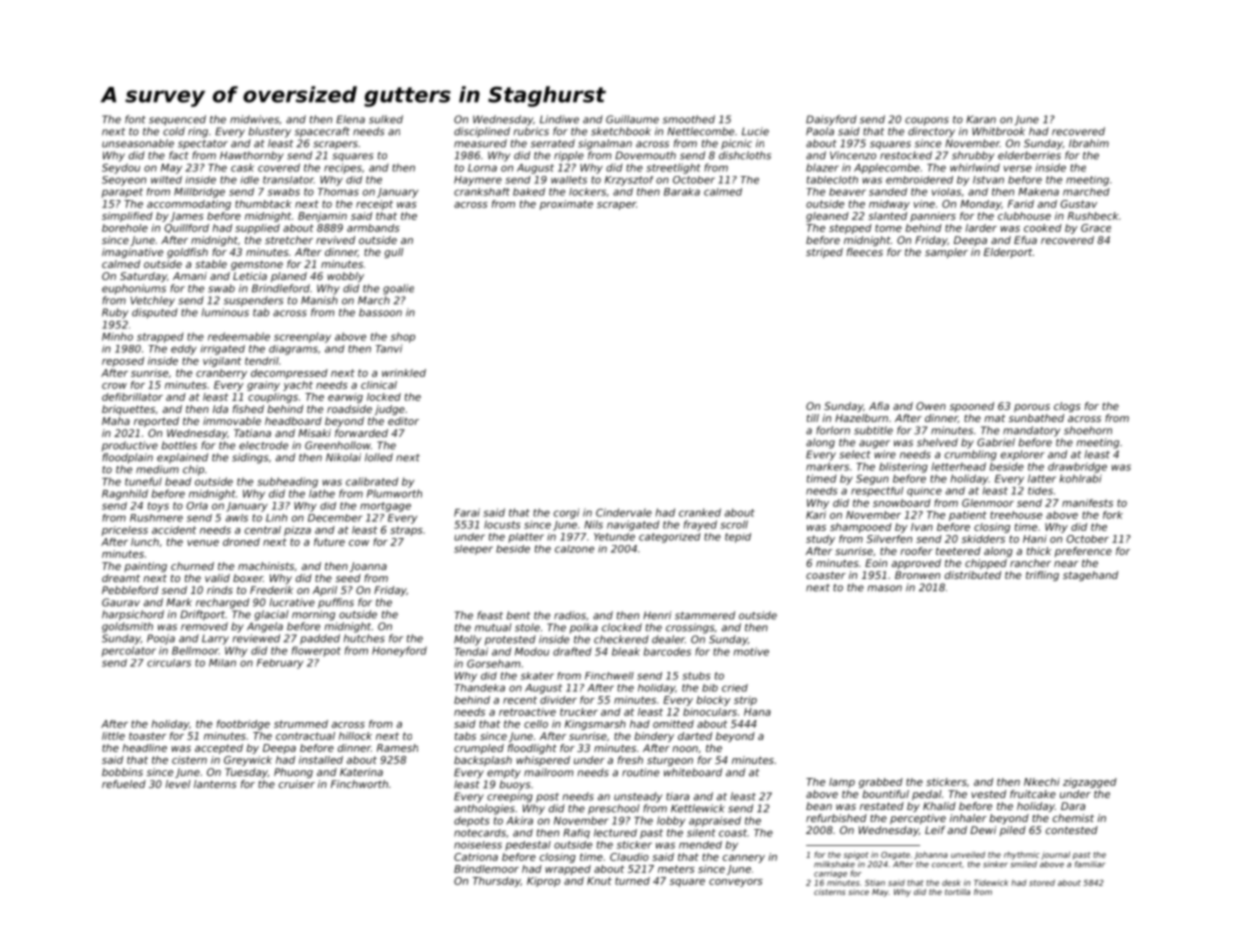 Image resolution: width=1233 pixels, height=952 pixels. I want to click on zigzagged, so click(1090, 783).
